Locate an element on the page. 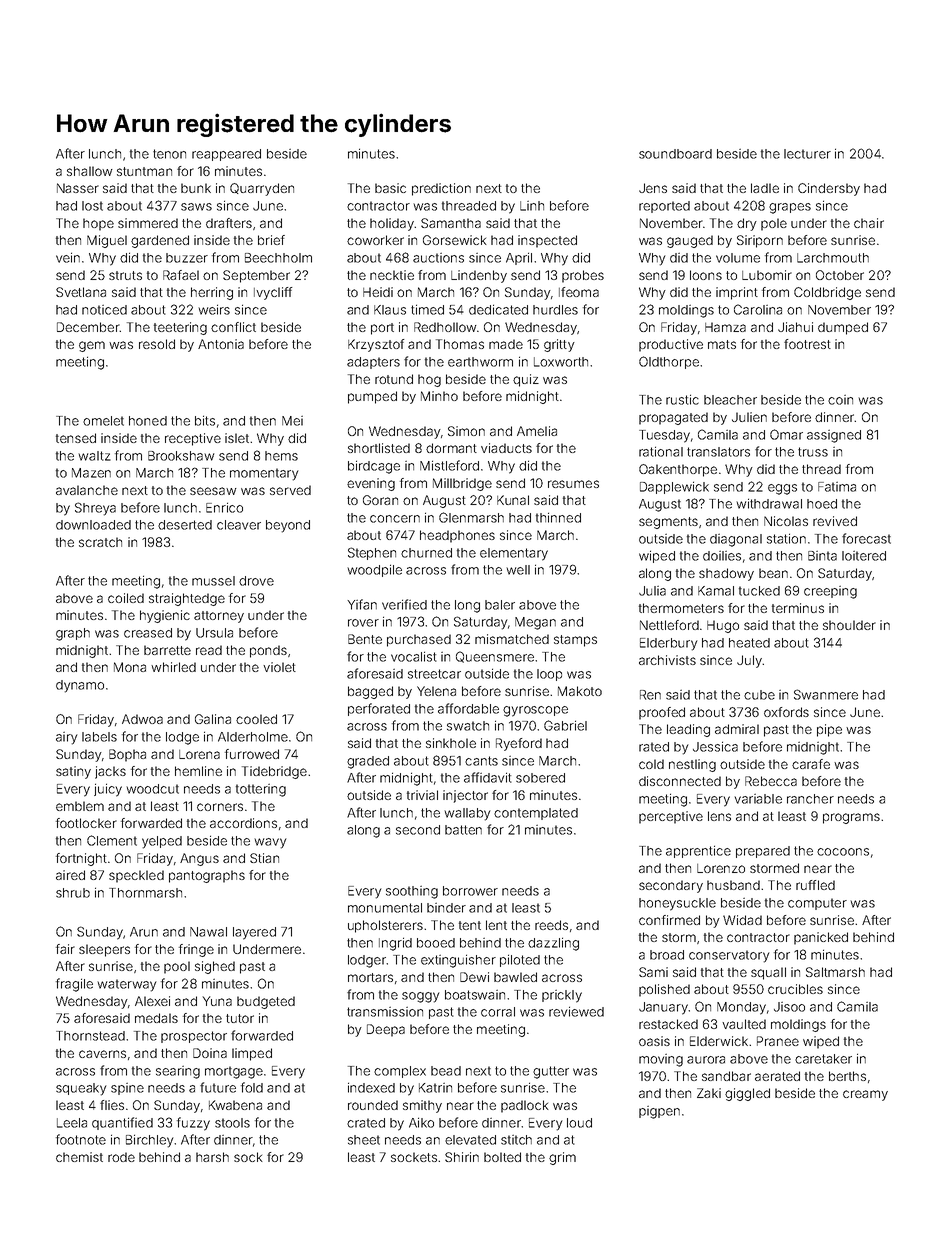 The image size is (952, 1233). tenon is located at coordinates (169, 154).
